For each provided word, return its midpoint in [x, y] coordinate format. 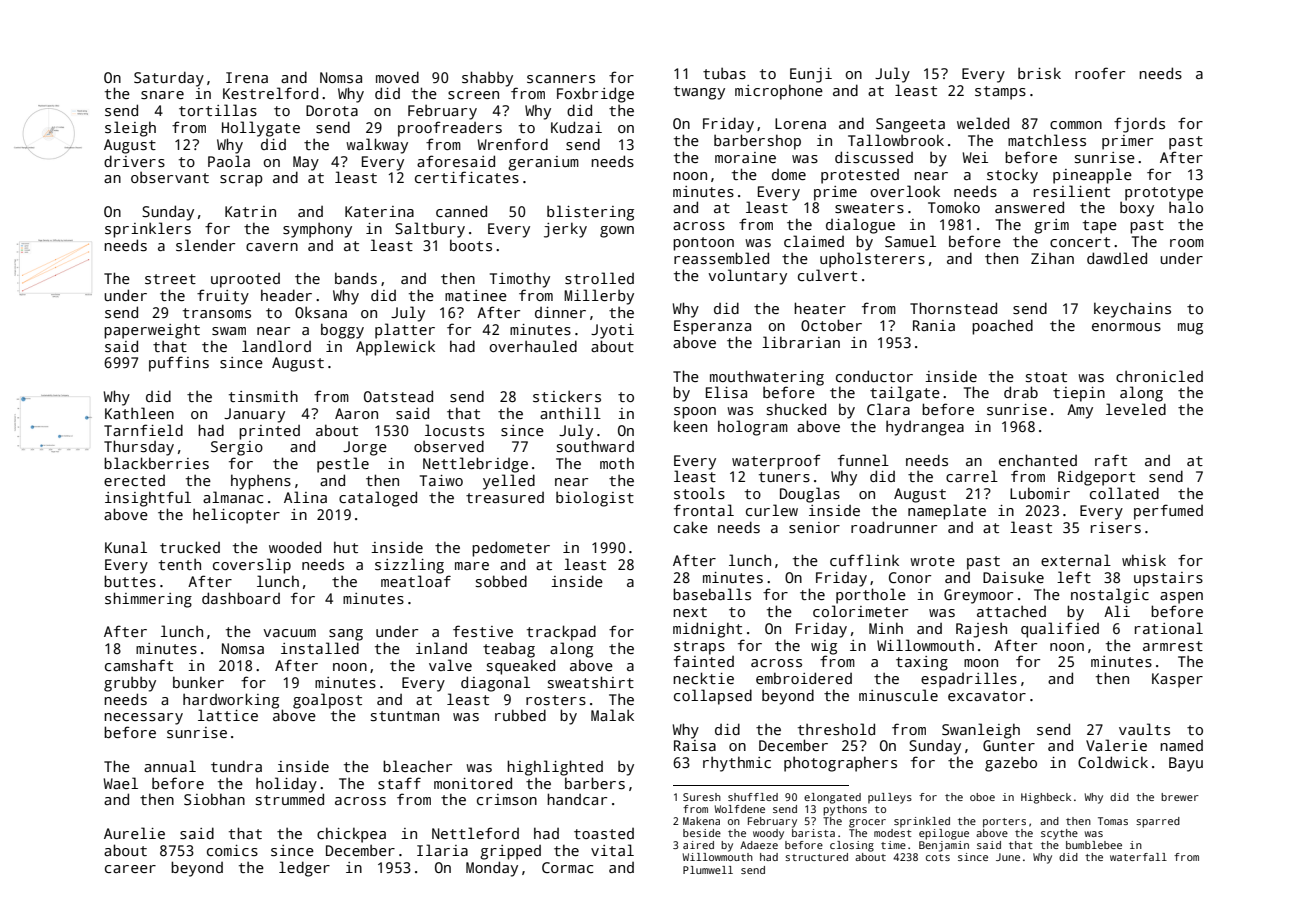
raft [1111, 460]
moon [981, 663]
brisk [1039, 73]
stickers [567, 396]
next [690, 612]
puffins [179, 364]
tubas [724, 73]
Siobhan [214, 799]
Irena [247, 77]
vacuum [289, 633]
